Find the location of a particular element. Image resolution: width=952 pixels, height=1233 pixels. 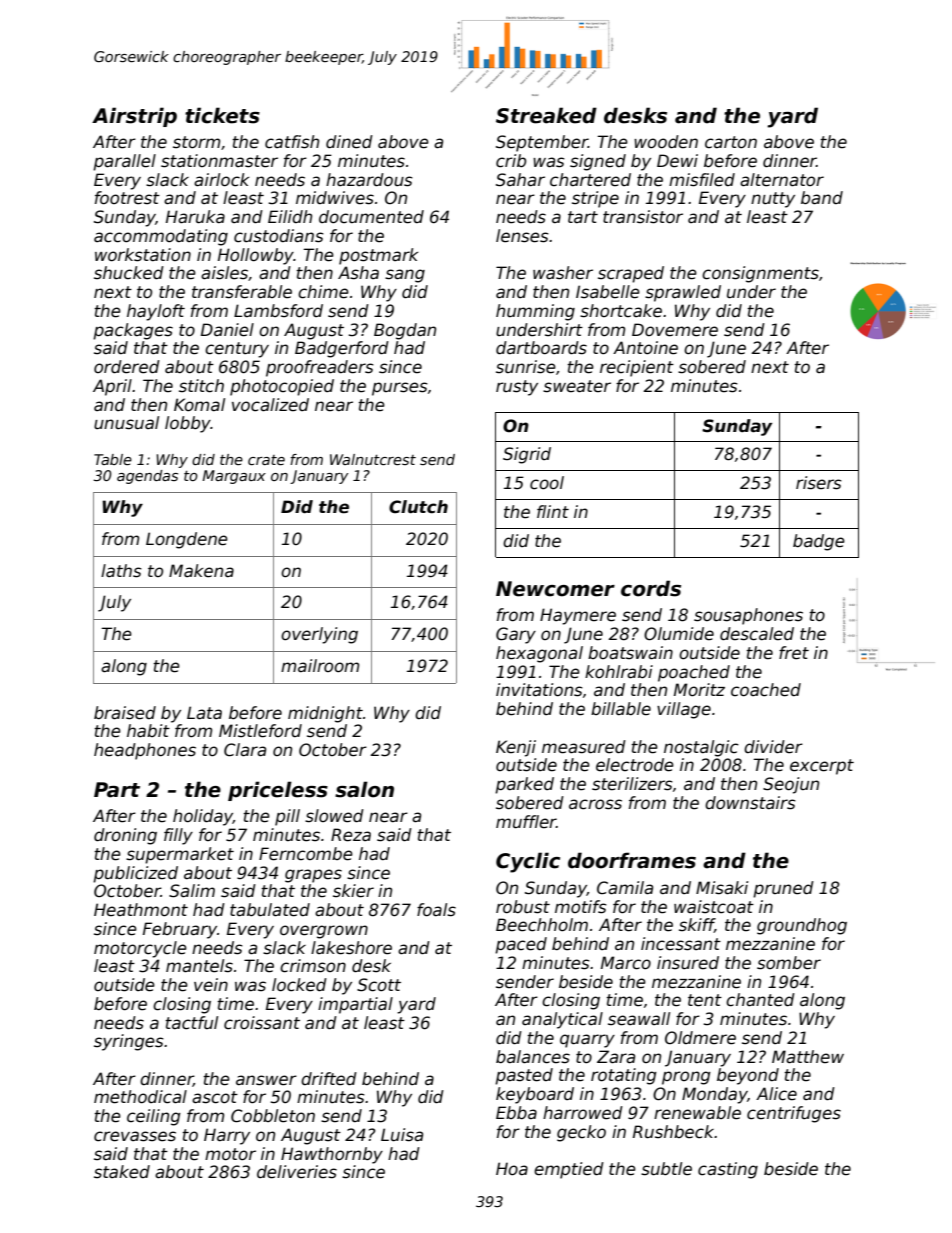

recipient is located at coordinates (637, 368).
